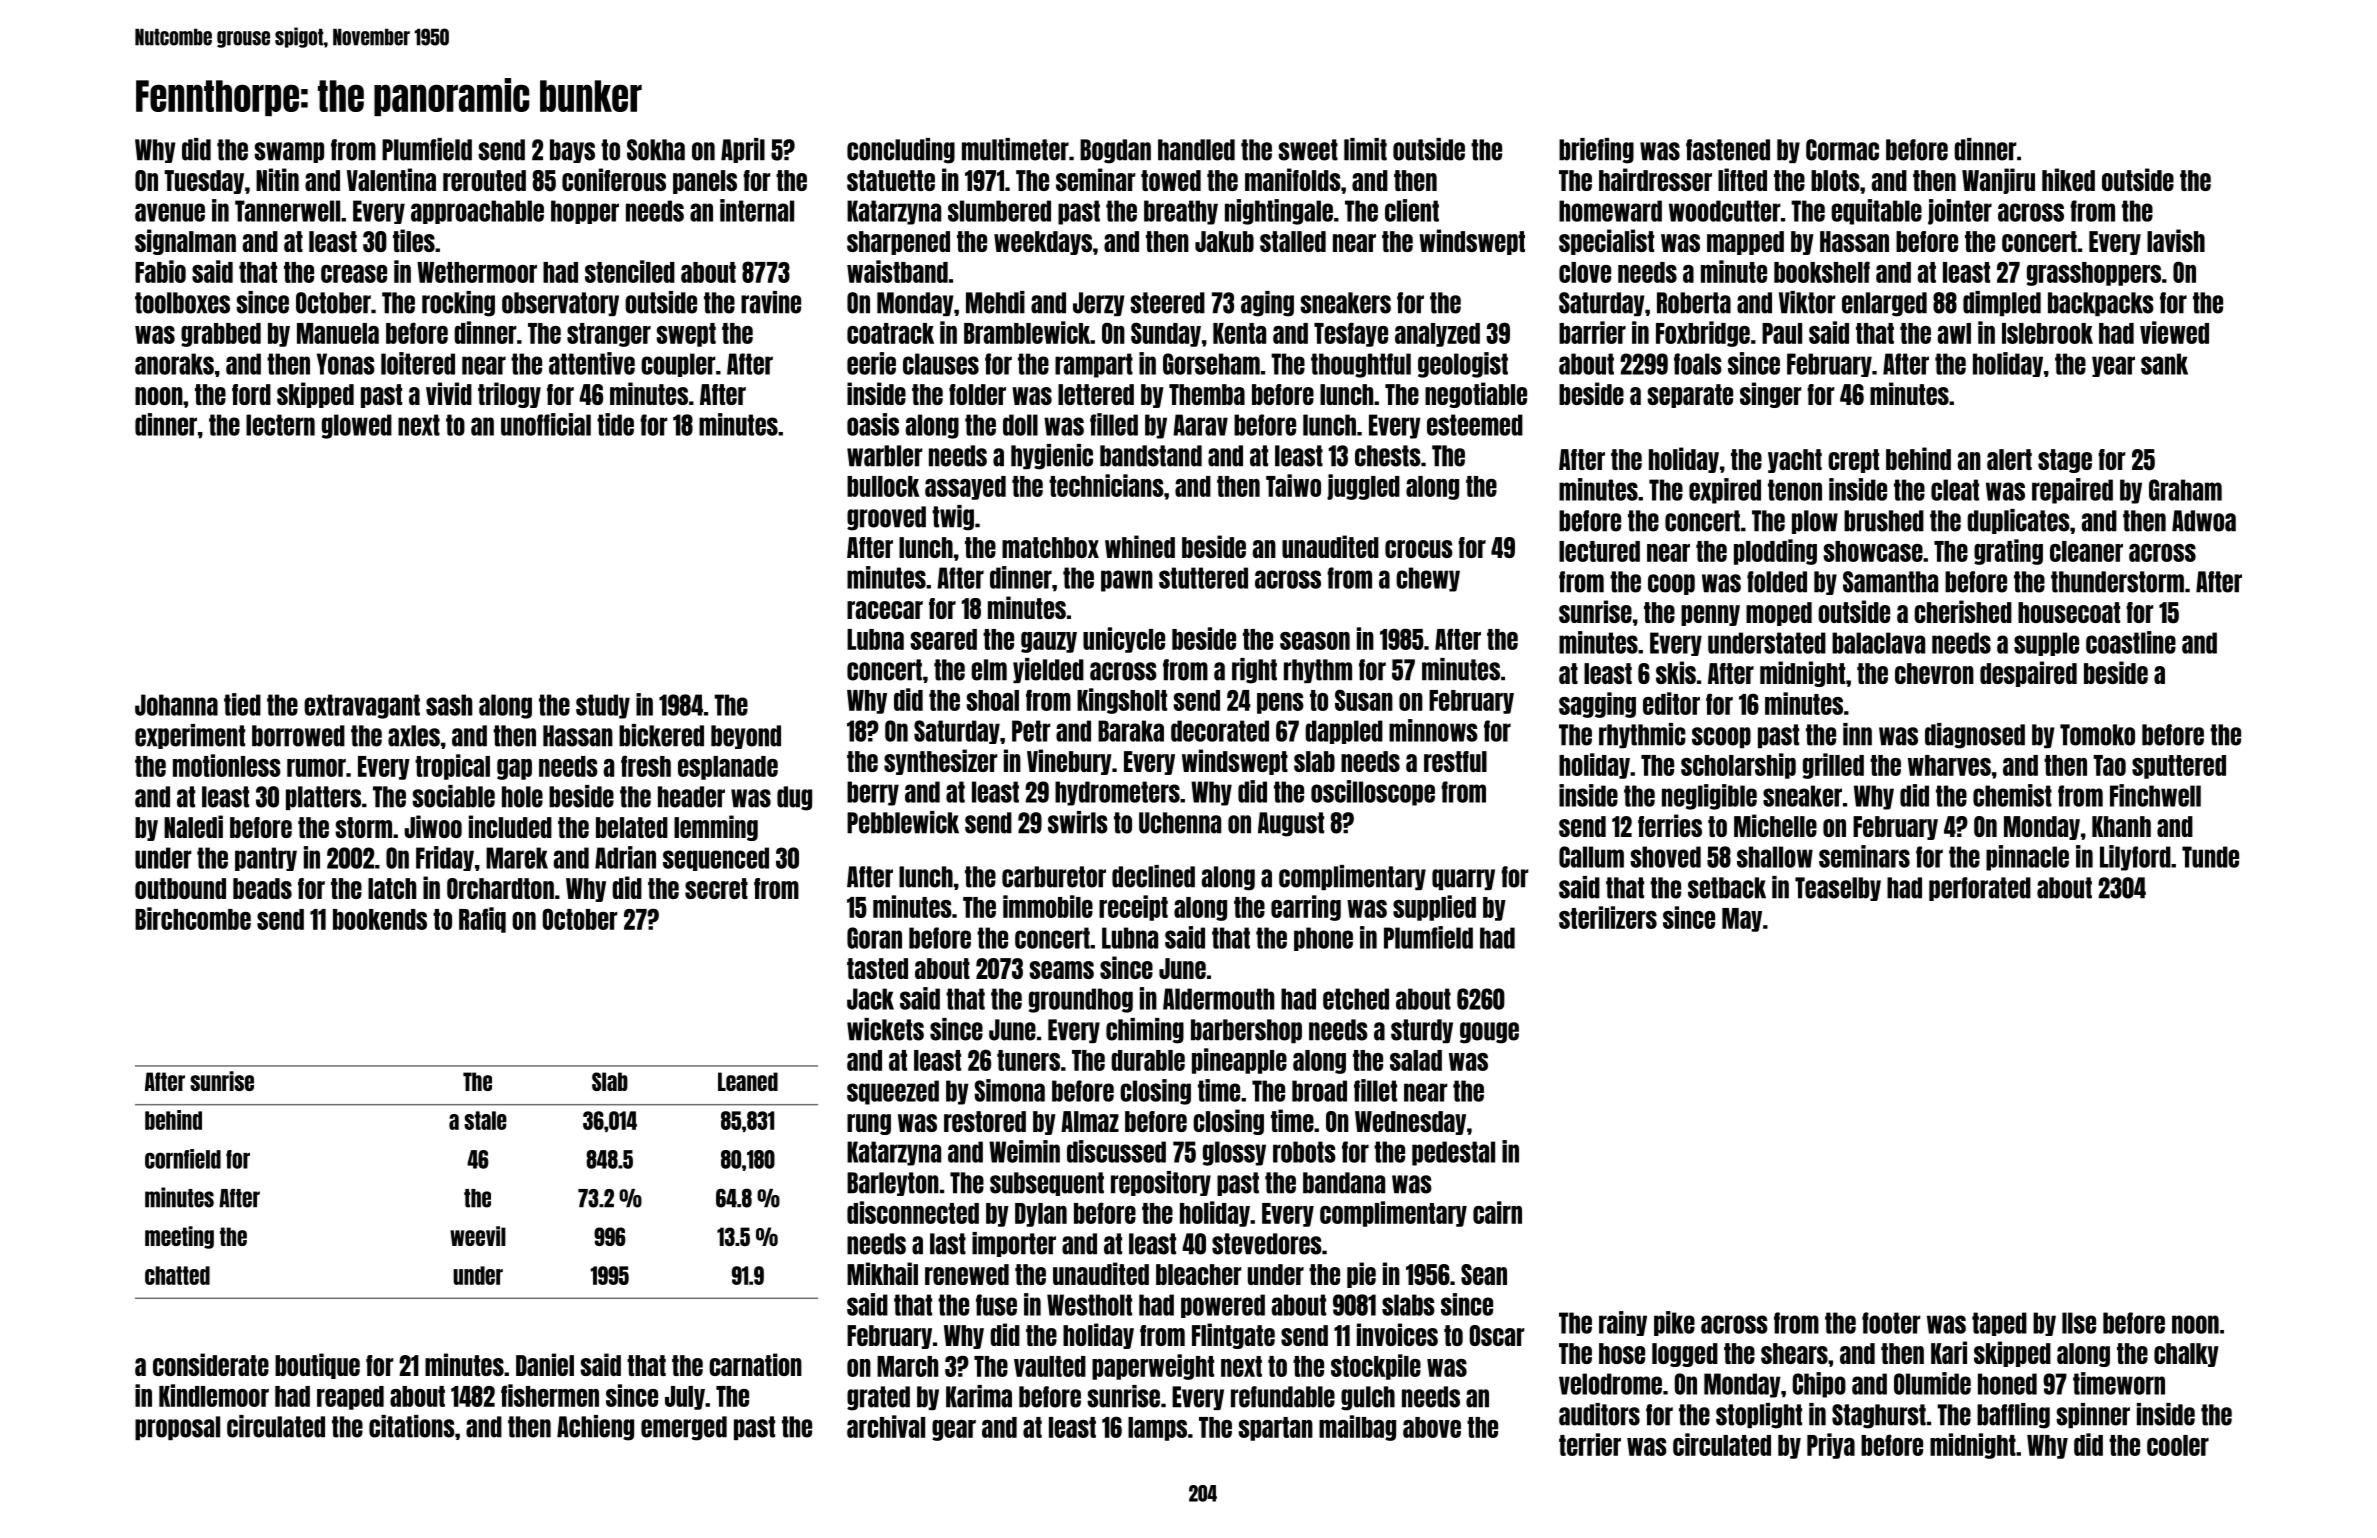  I want to click on chatted, so click(177, 1275).
